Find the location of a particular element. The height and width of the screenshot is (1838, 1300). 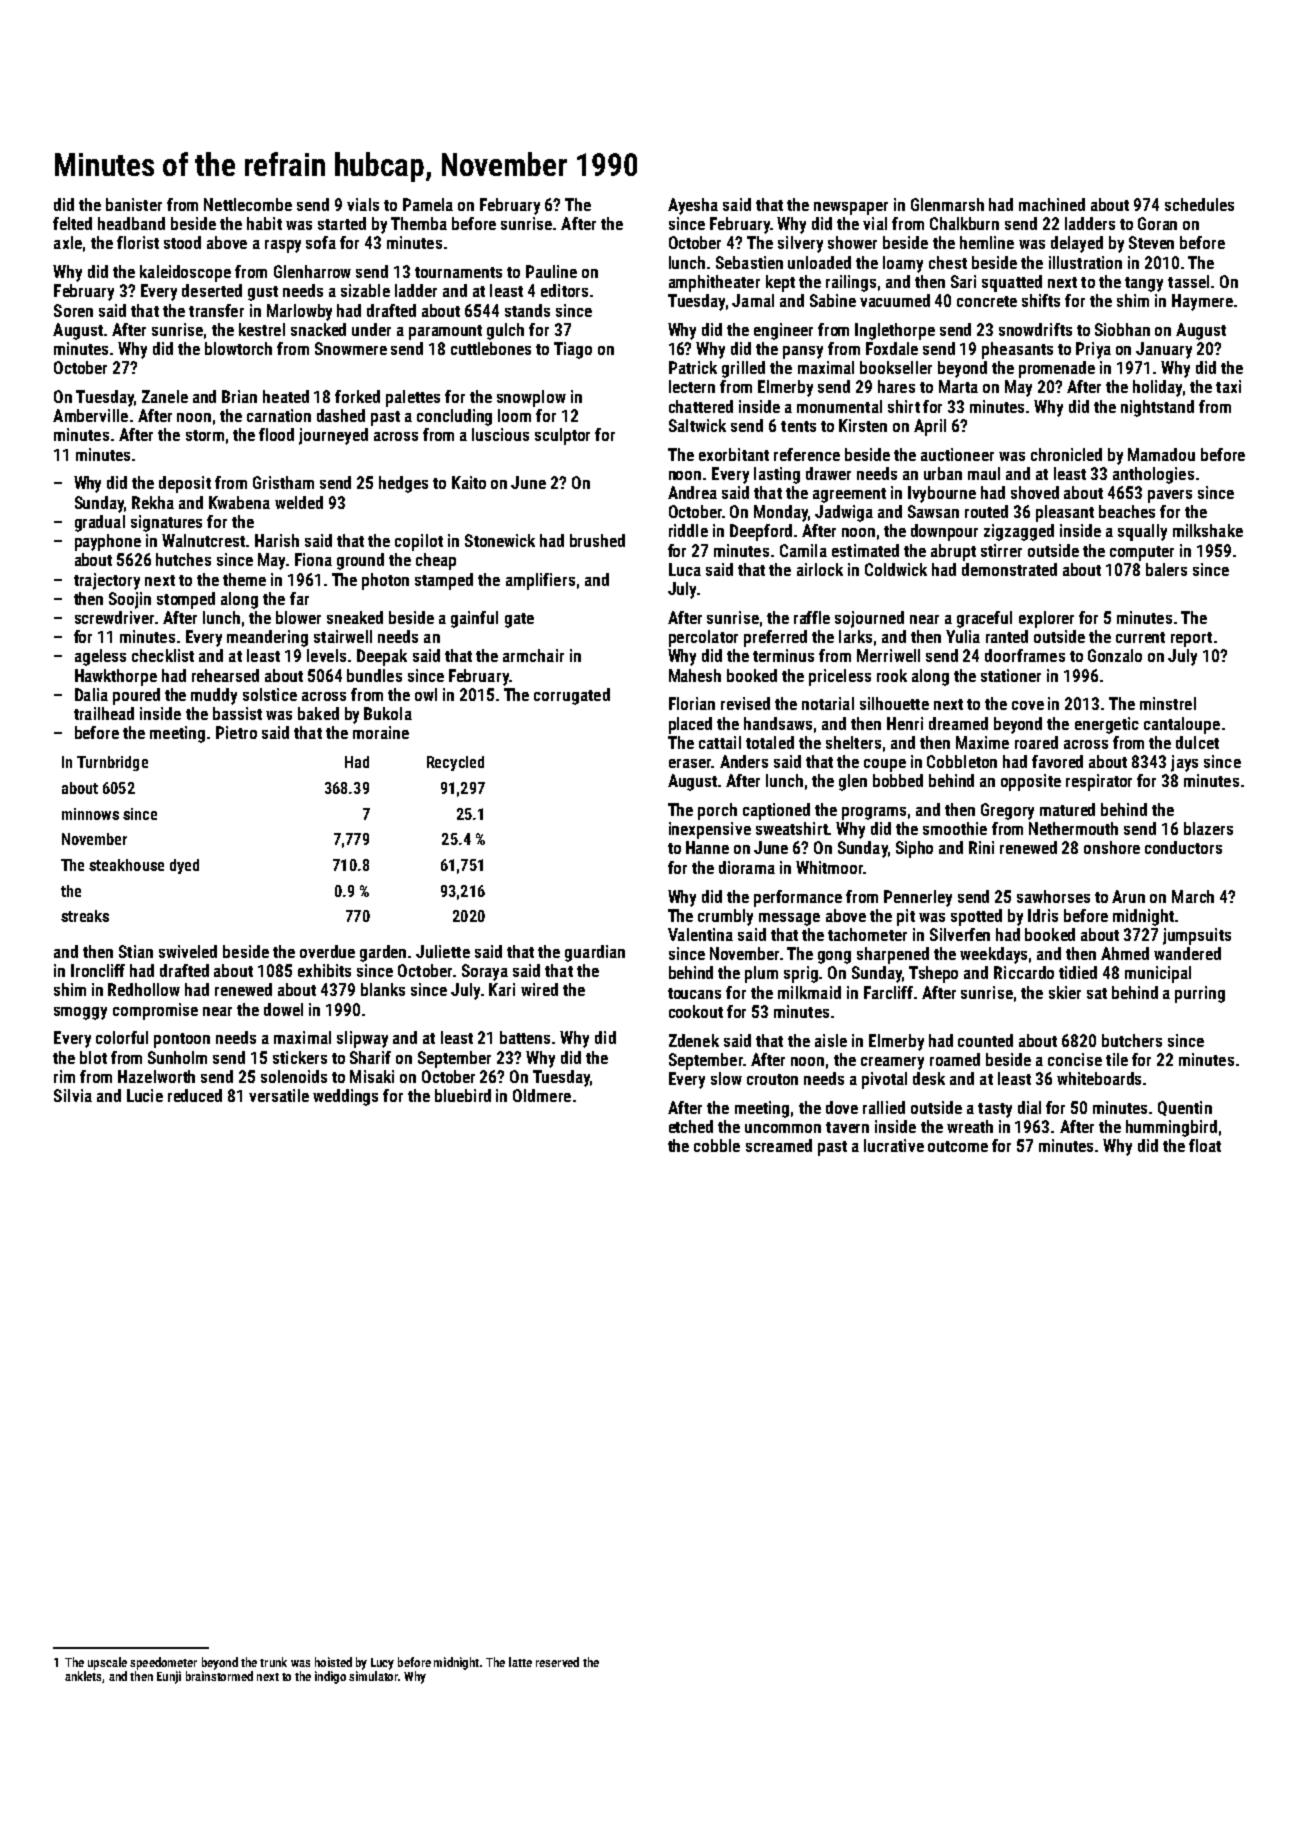

wreath is located at coordinates (970, 1126).
